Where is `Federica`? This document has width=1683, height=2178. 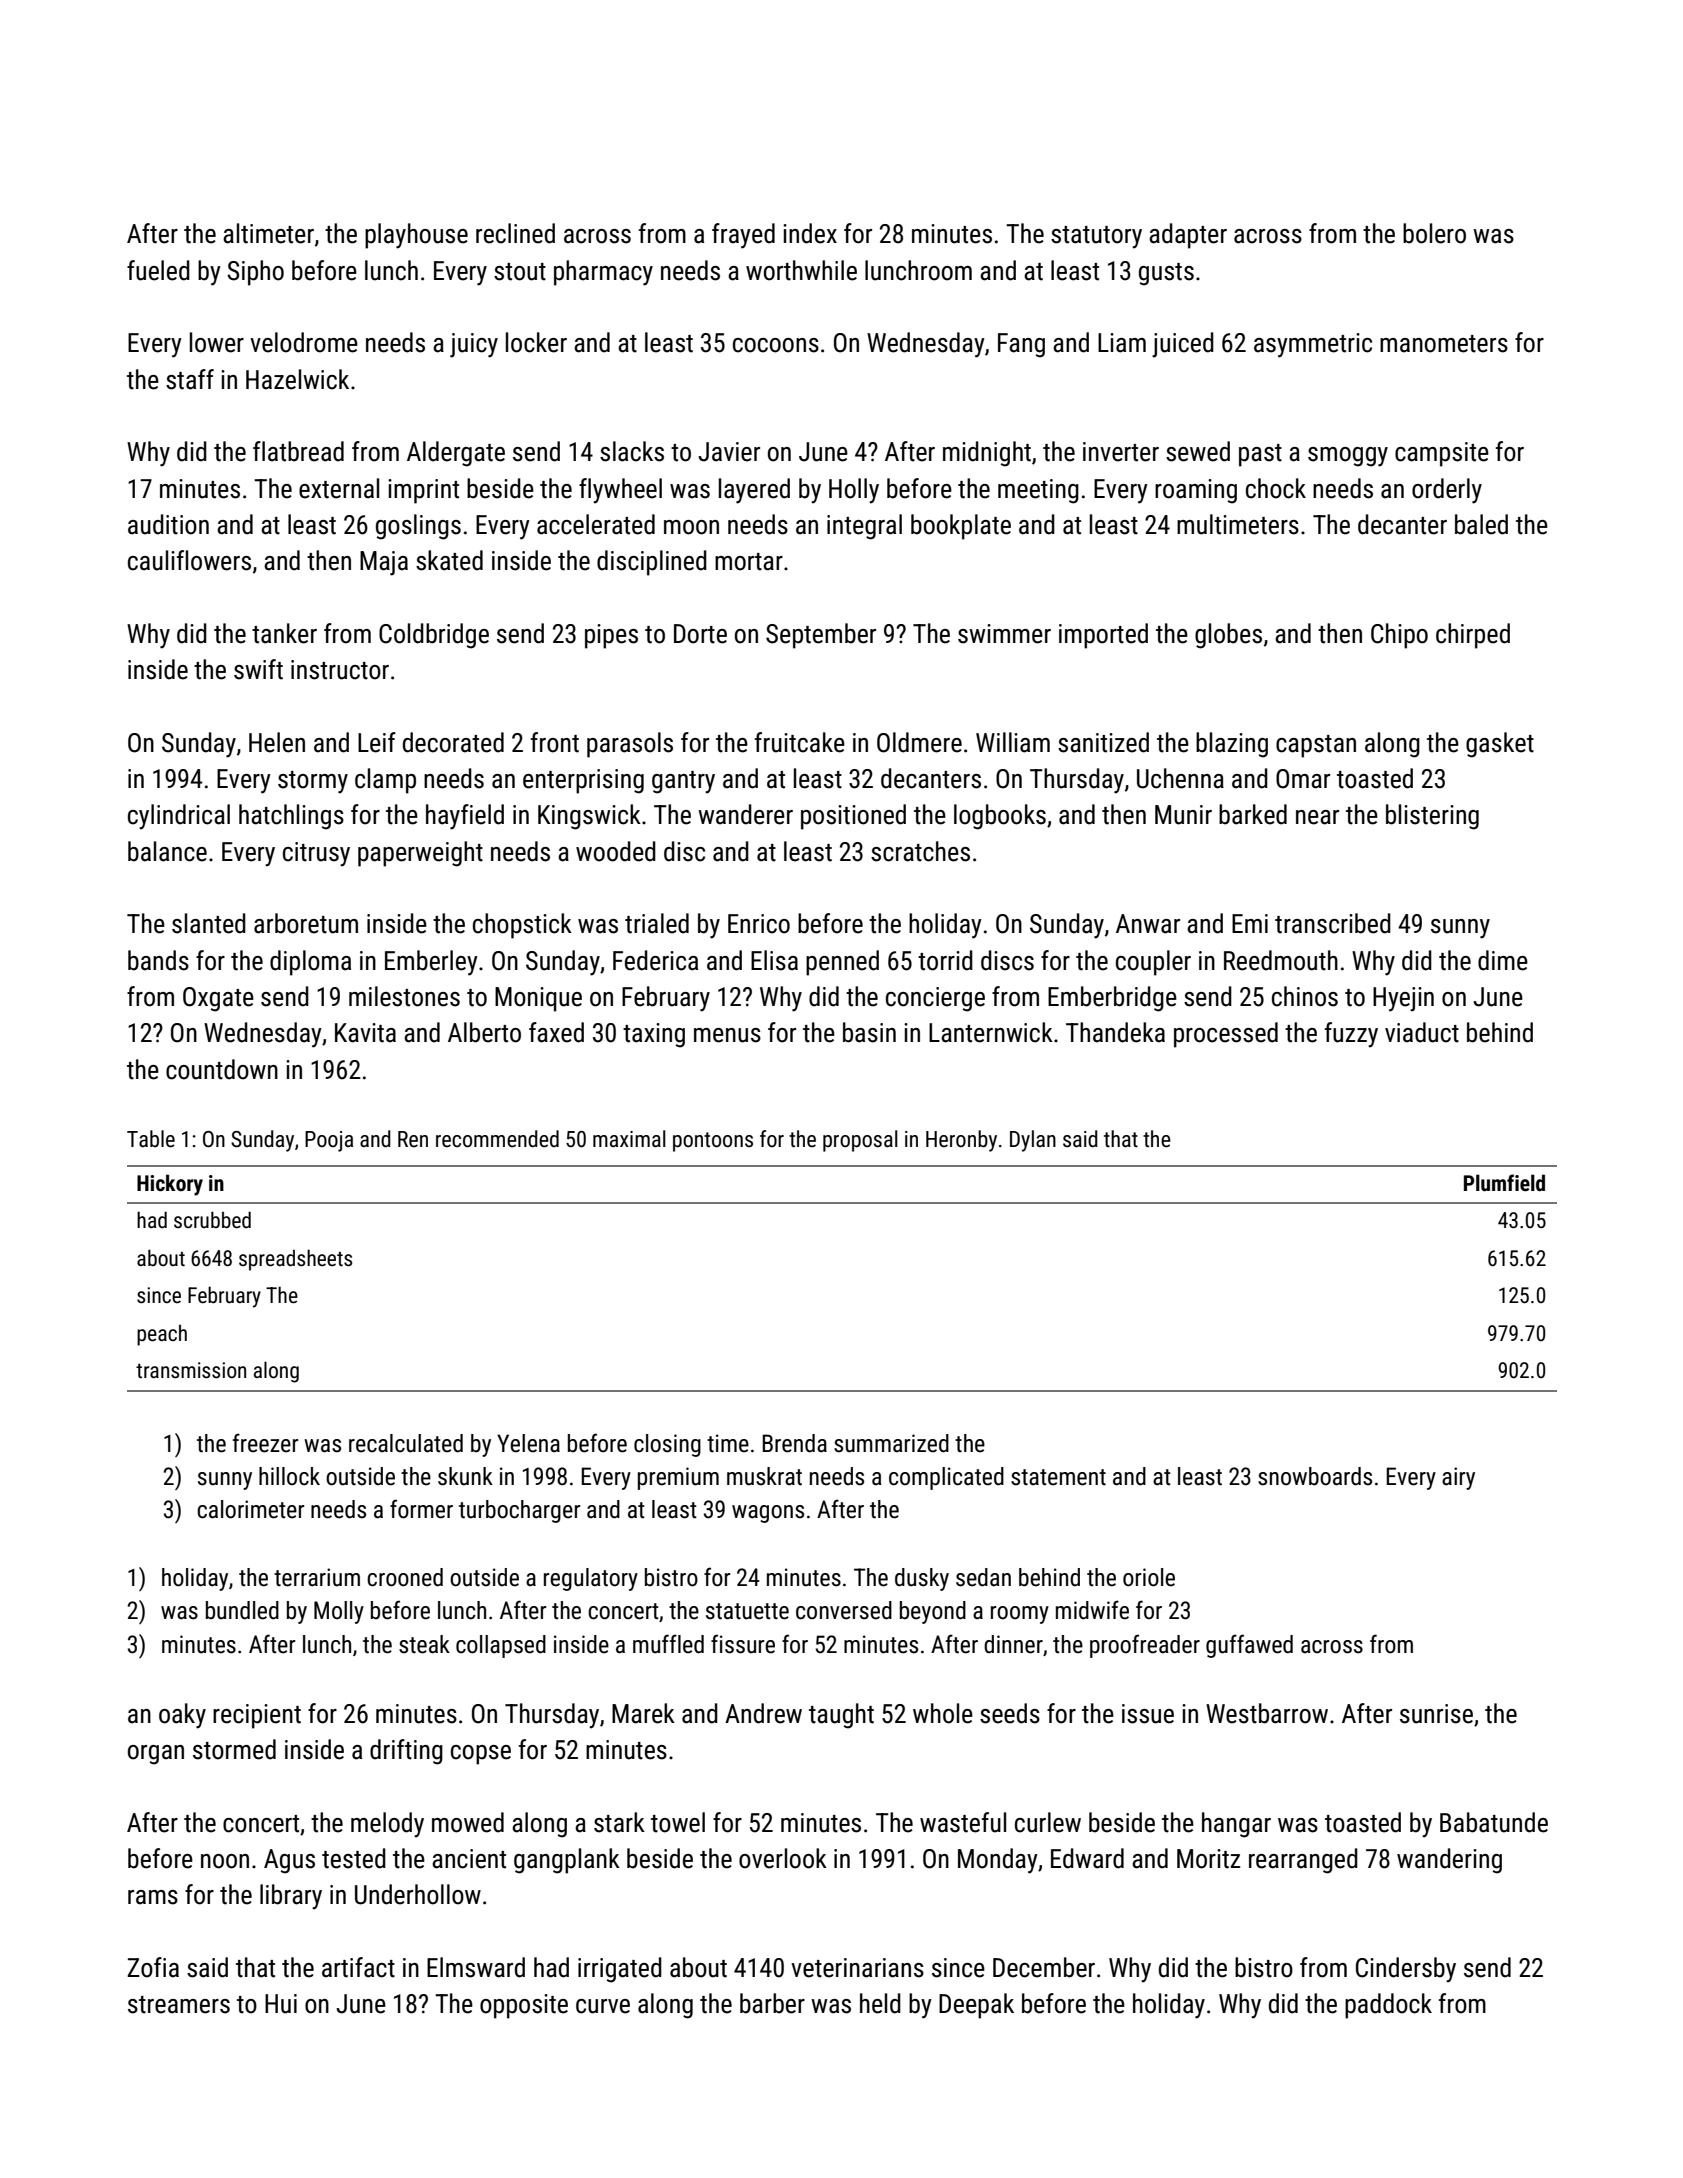
Federica is located at coordinates (655, 960).
